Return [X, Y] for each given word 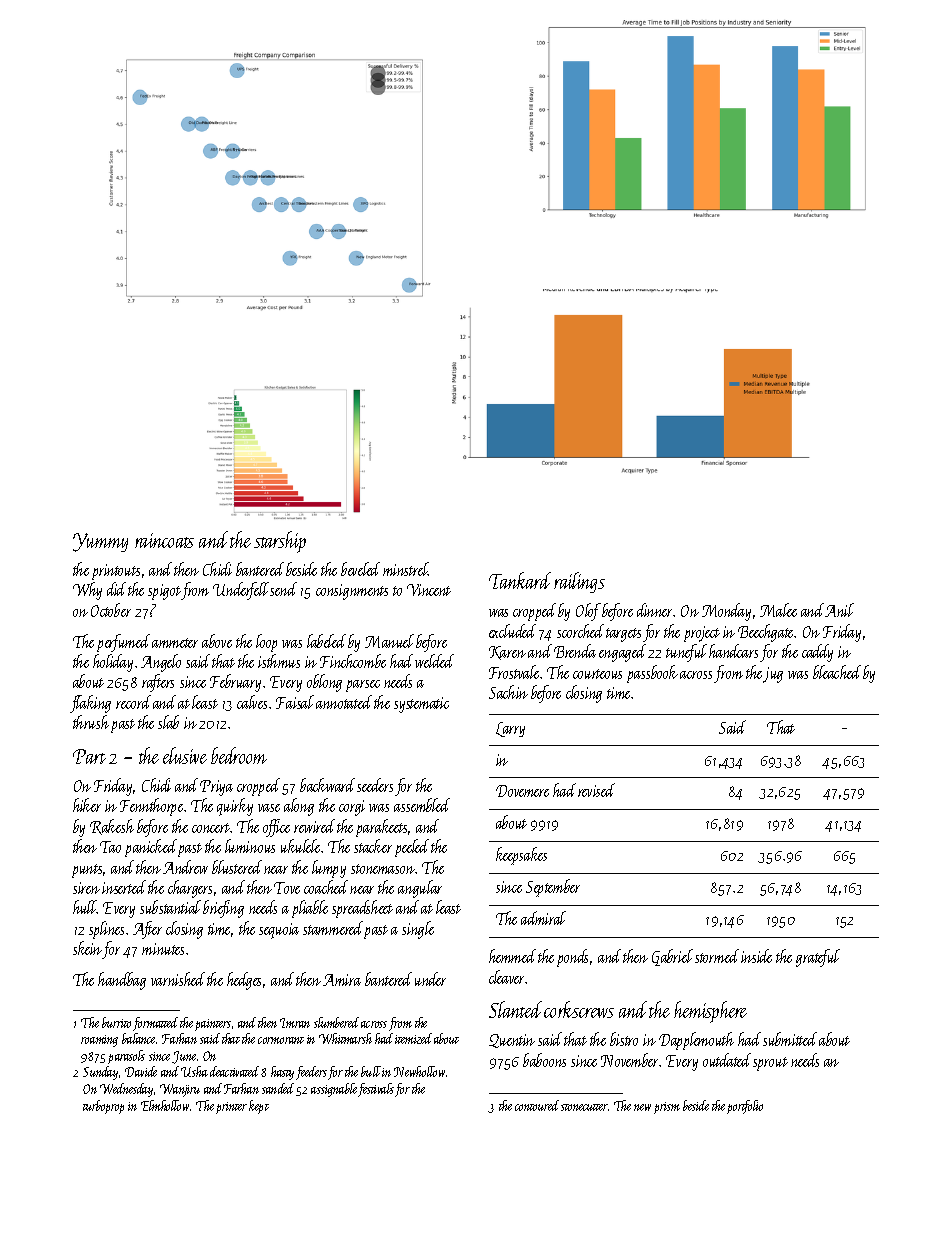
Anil [839, 610]
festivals [376, 1090]
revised [596, 790]
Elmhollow [165, 1105]
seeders [375, 785]
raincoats [164, 540]
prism [667, 1108]
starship [280, 542]
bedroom [239, 755]
